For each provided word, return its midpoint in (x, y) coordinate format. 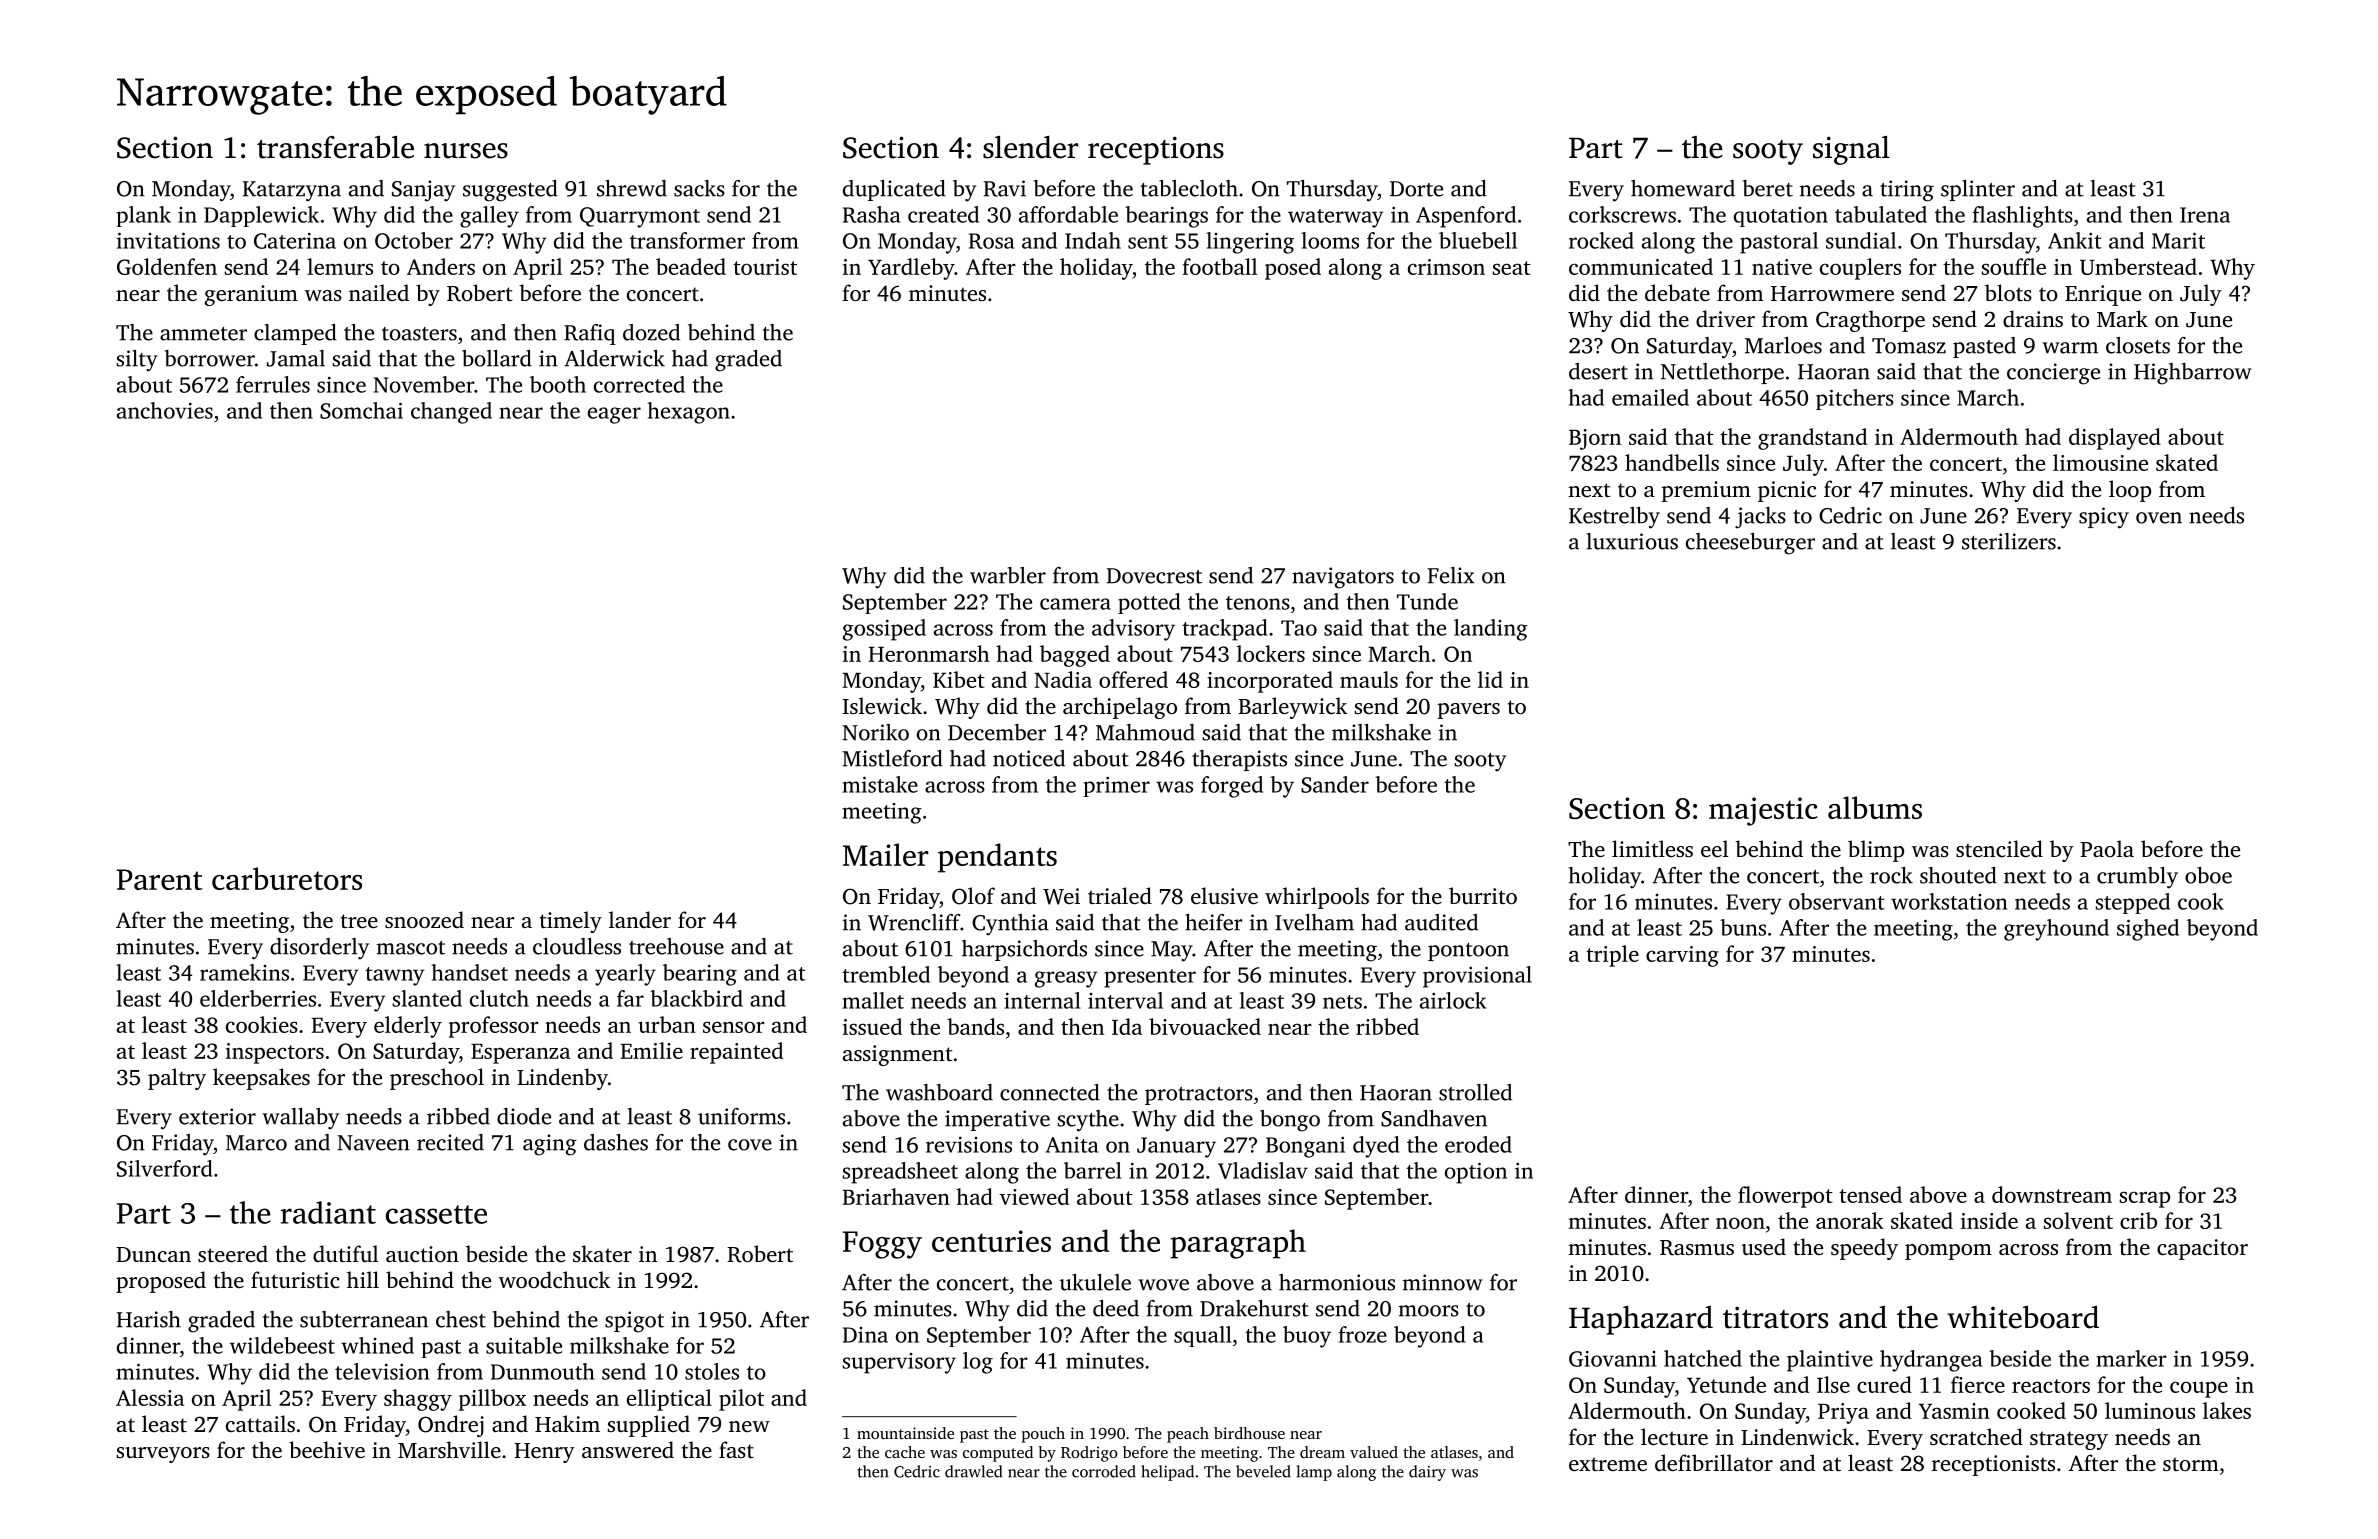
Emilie (652, 1050)
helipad (1167, 1473)
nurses (466, 151)
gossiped (884, 630)
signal (1851, 150)
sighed (2148, 930)
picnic (1787, 491)
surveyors (163, 1455)
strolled (1475, 1092)
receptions (1156, 150)
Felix (1451, 575)
